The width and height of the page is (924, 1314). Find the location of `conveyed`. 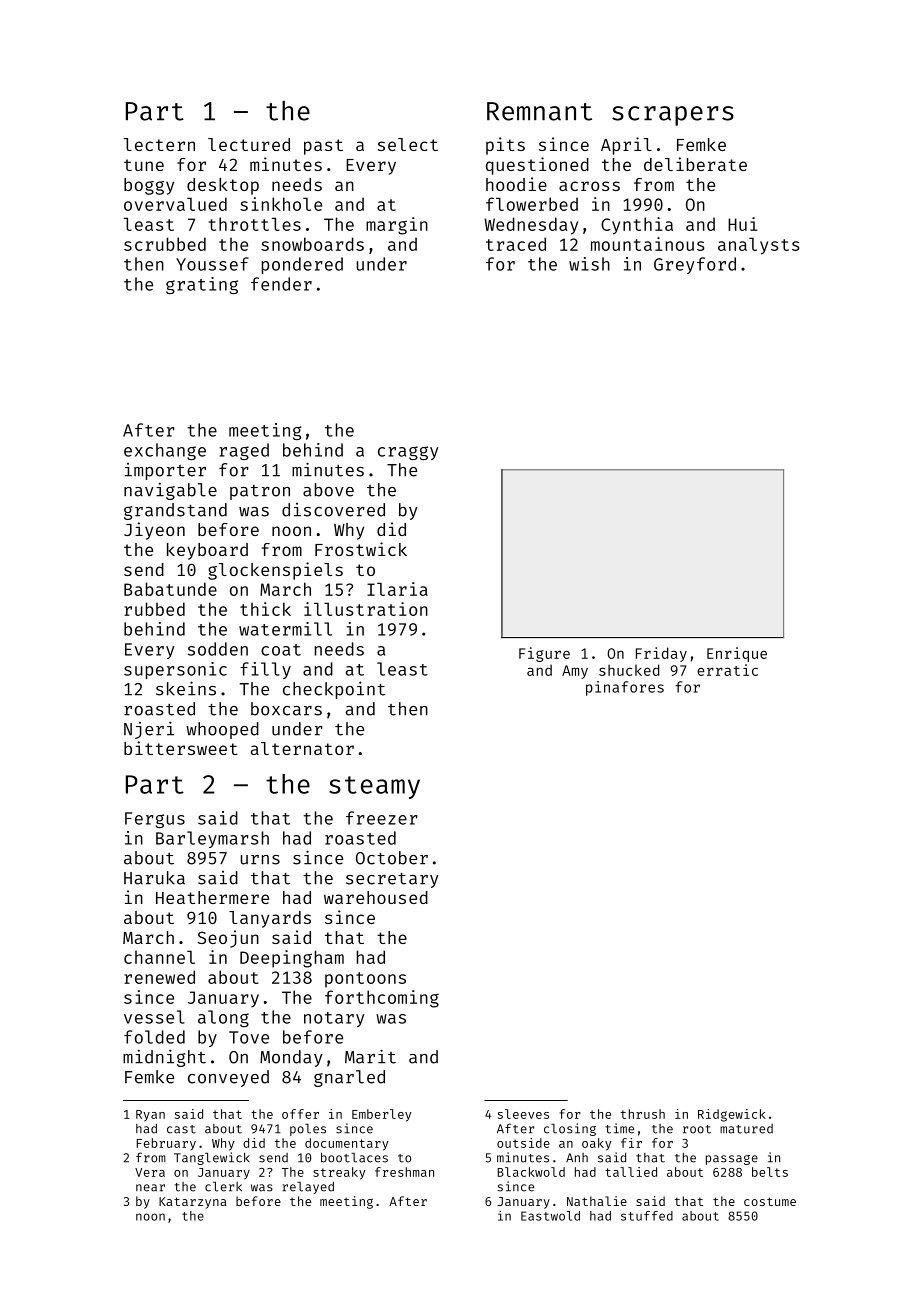

conveyed is located at coordinates (228, 1078).
